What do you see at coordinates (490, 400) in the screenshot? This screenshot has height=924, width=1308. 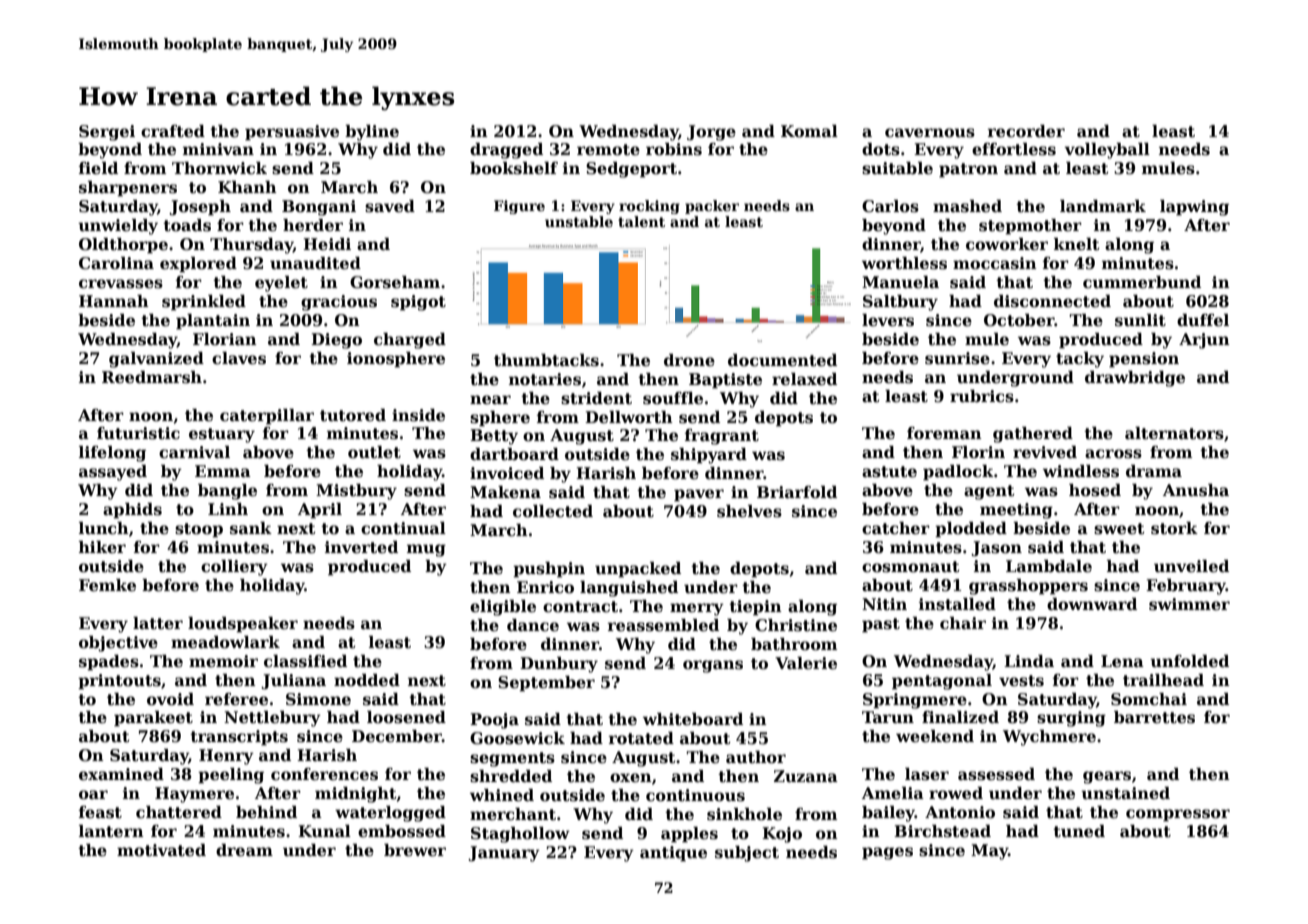 I see `near` at bounding box center [490, 400].
